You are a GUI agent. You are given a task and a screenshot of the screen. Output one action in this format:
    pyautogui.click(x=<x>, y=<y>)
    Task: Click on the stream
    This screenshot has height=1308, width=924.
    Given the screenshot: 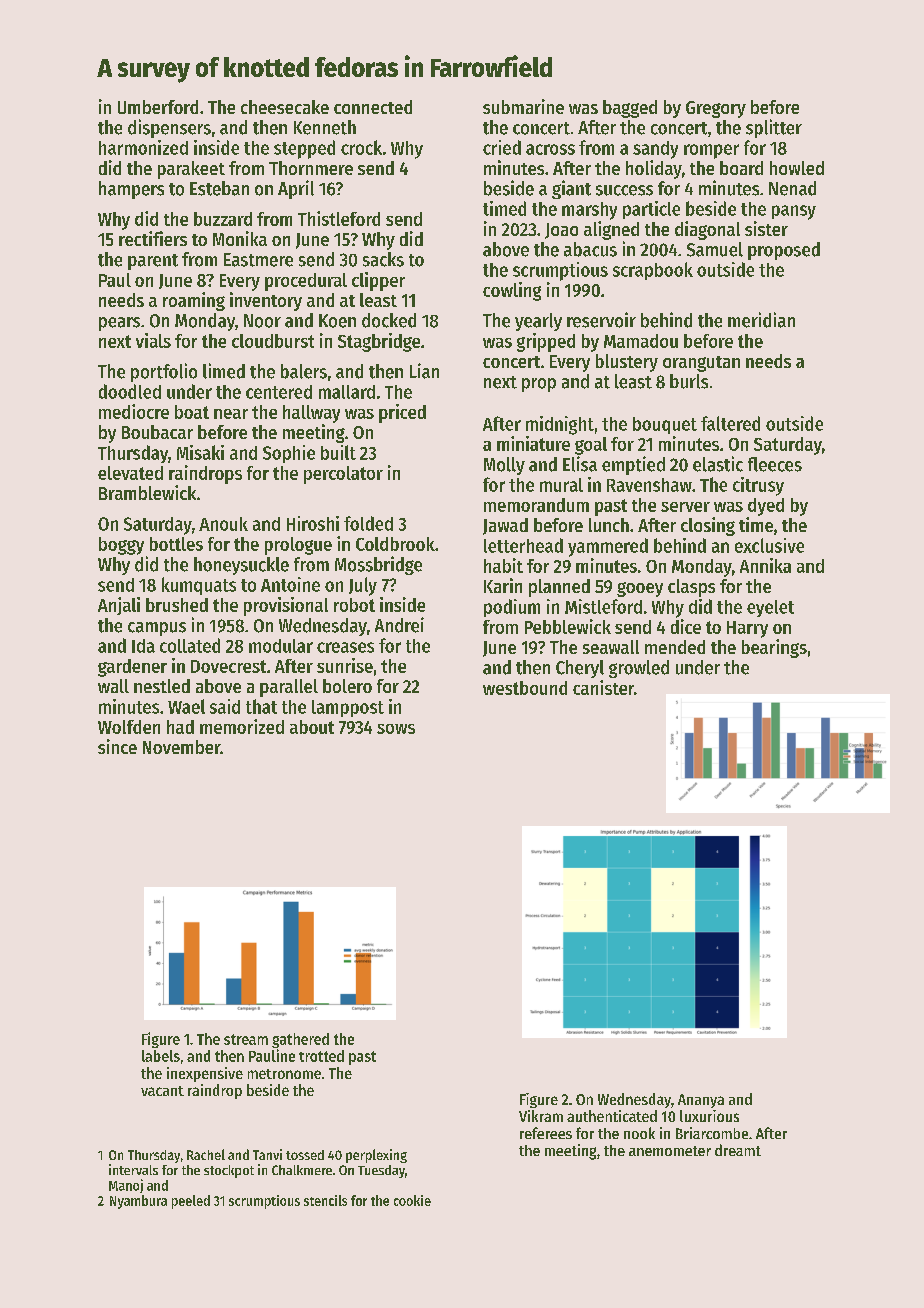 What is the action you would take?
    pyautogui.click(x=246, y=1039)
